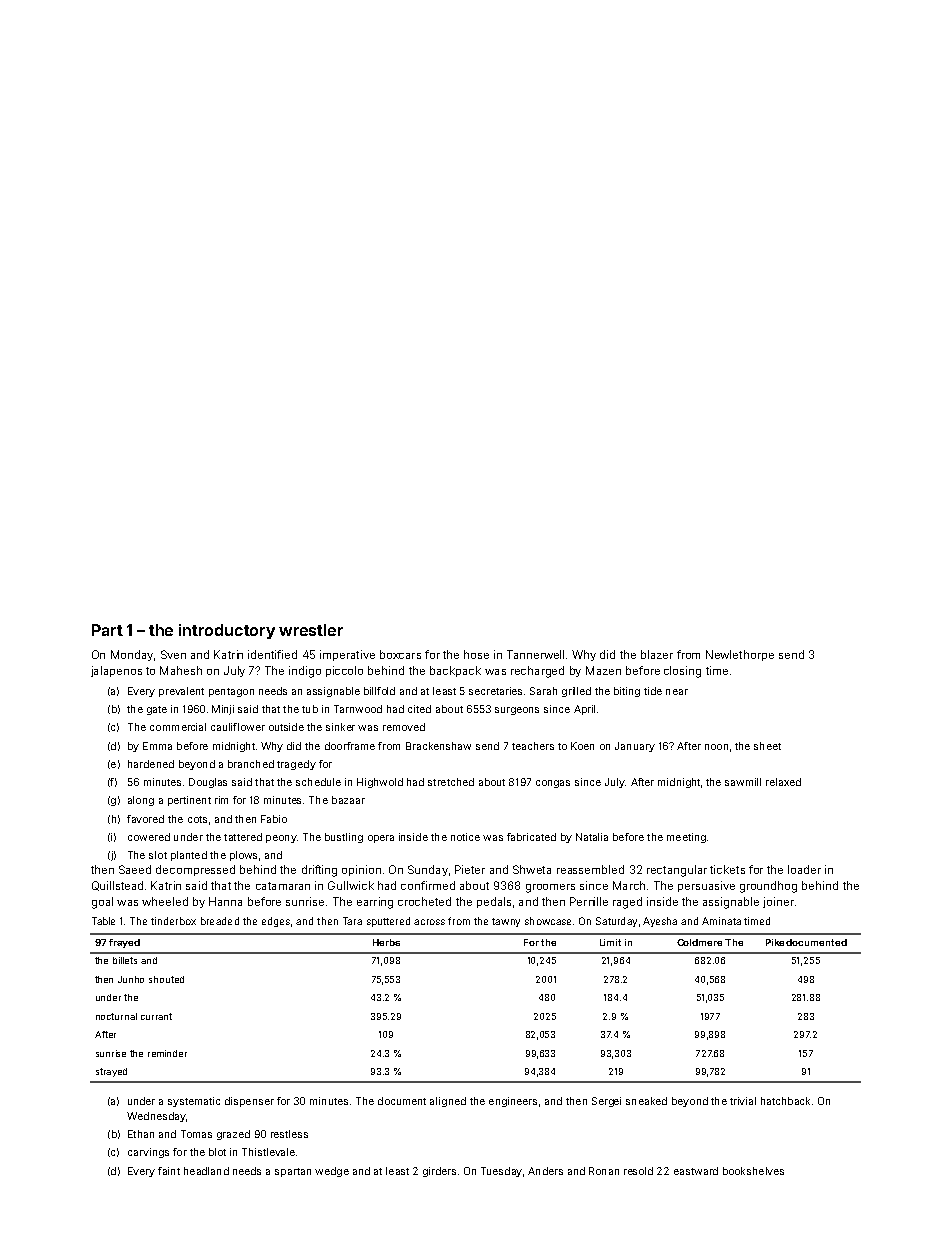 The image size is (952, 1233). What do you see at coordinates (132, 655) in the image?
I see `Monday` at bounding box center [132, 655].
